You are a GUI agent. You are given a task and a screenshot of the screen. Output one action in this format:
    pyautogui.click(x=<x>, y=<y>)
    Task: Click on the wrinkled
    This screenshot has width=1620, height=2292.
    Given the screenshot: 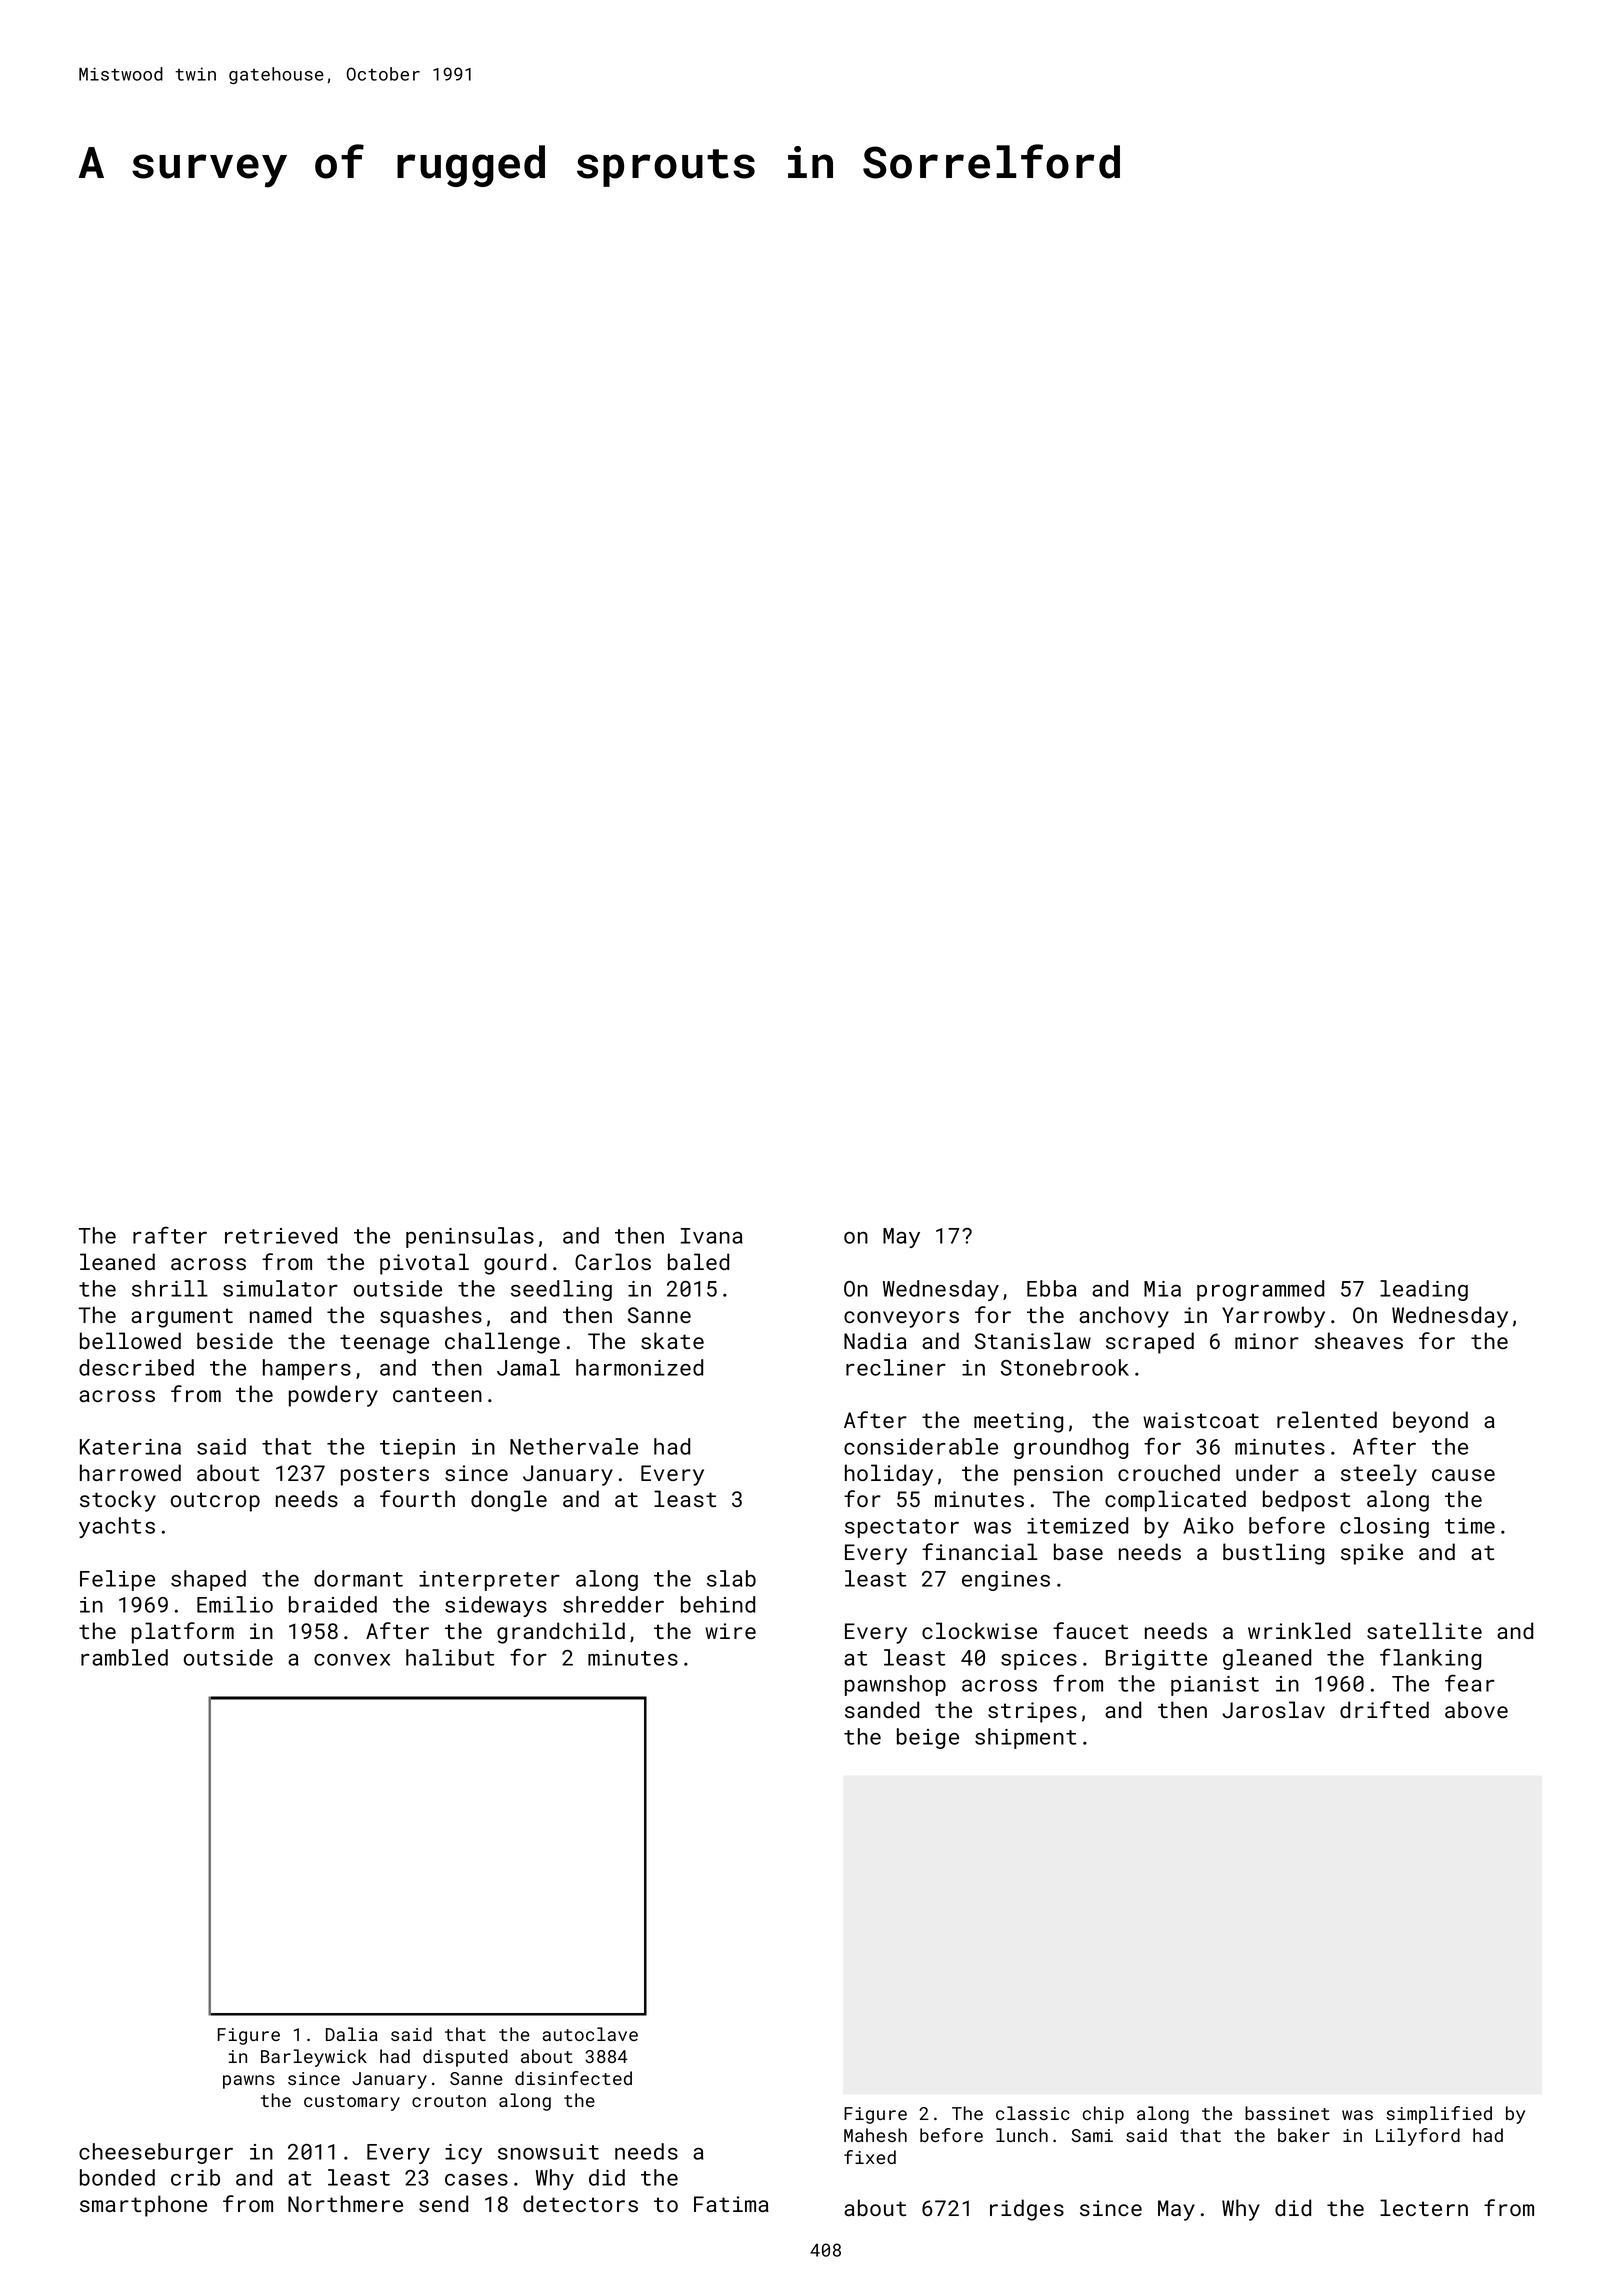 What is the action you would take?
    pyautogui.click(x=1299, y=1630)
